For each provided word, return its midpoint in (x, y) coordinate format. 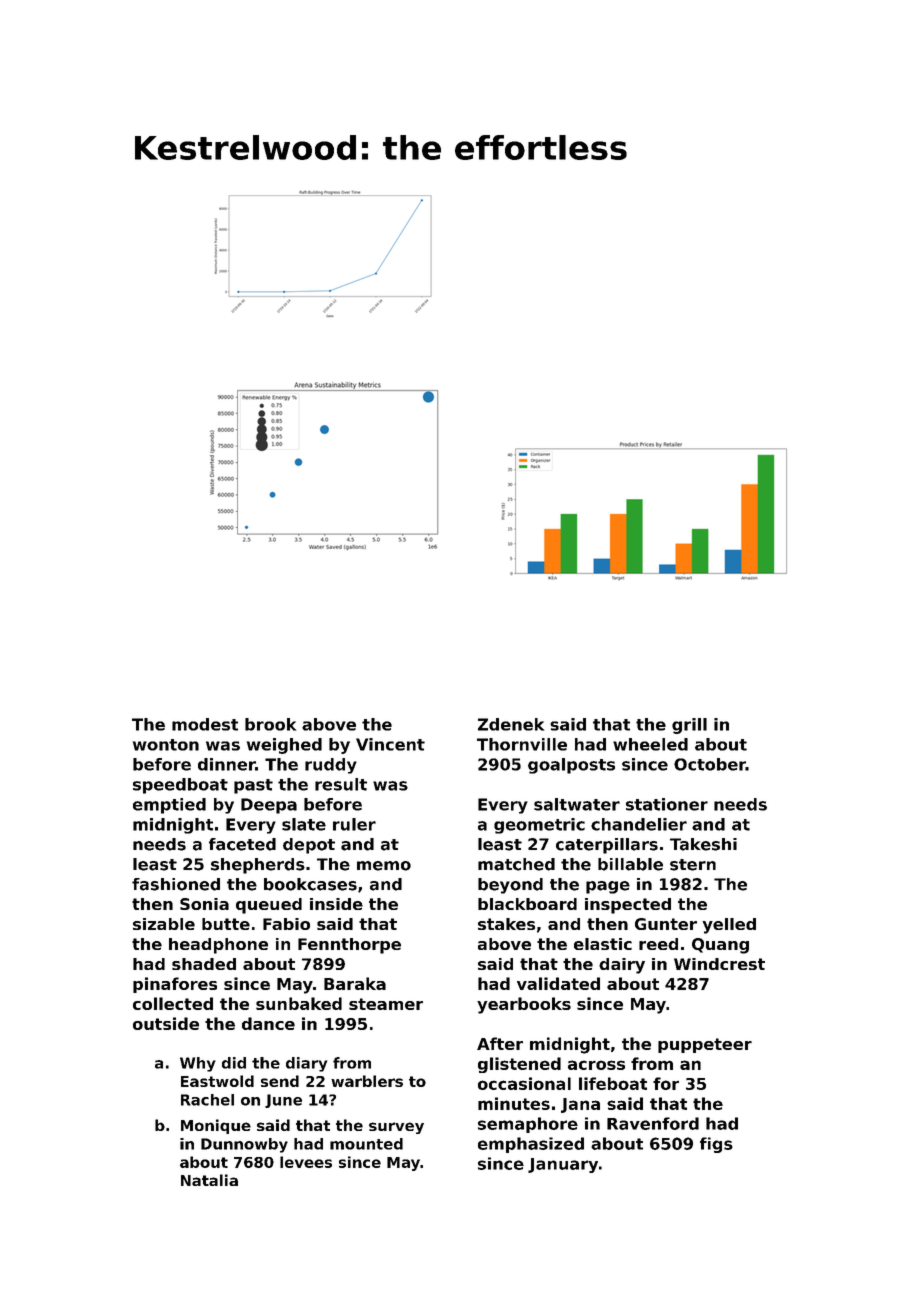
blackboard (527, 904)
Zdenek (511, 724)
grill (689, 726)
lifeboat (613, 1083)
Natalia (209, 1180)
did (234, 1063)
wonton (166, 745)
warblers (367, 1081)
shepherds (258, 866)
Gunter (666, 924)
